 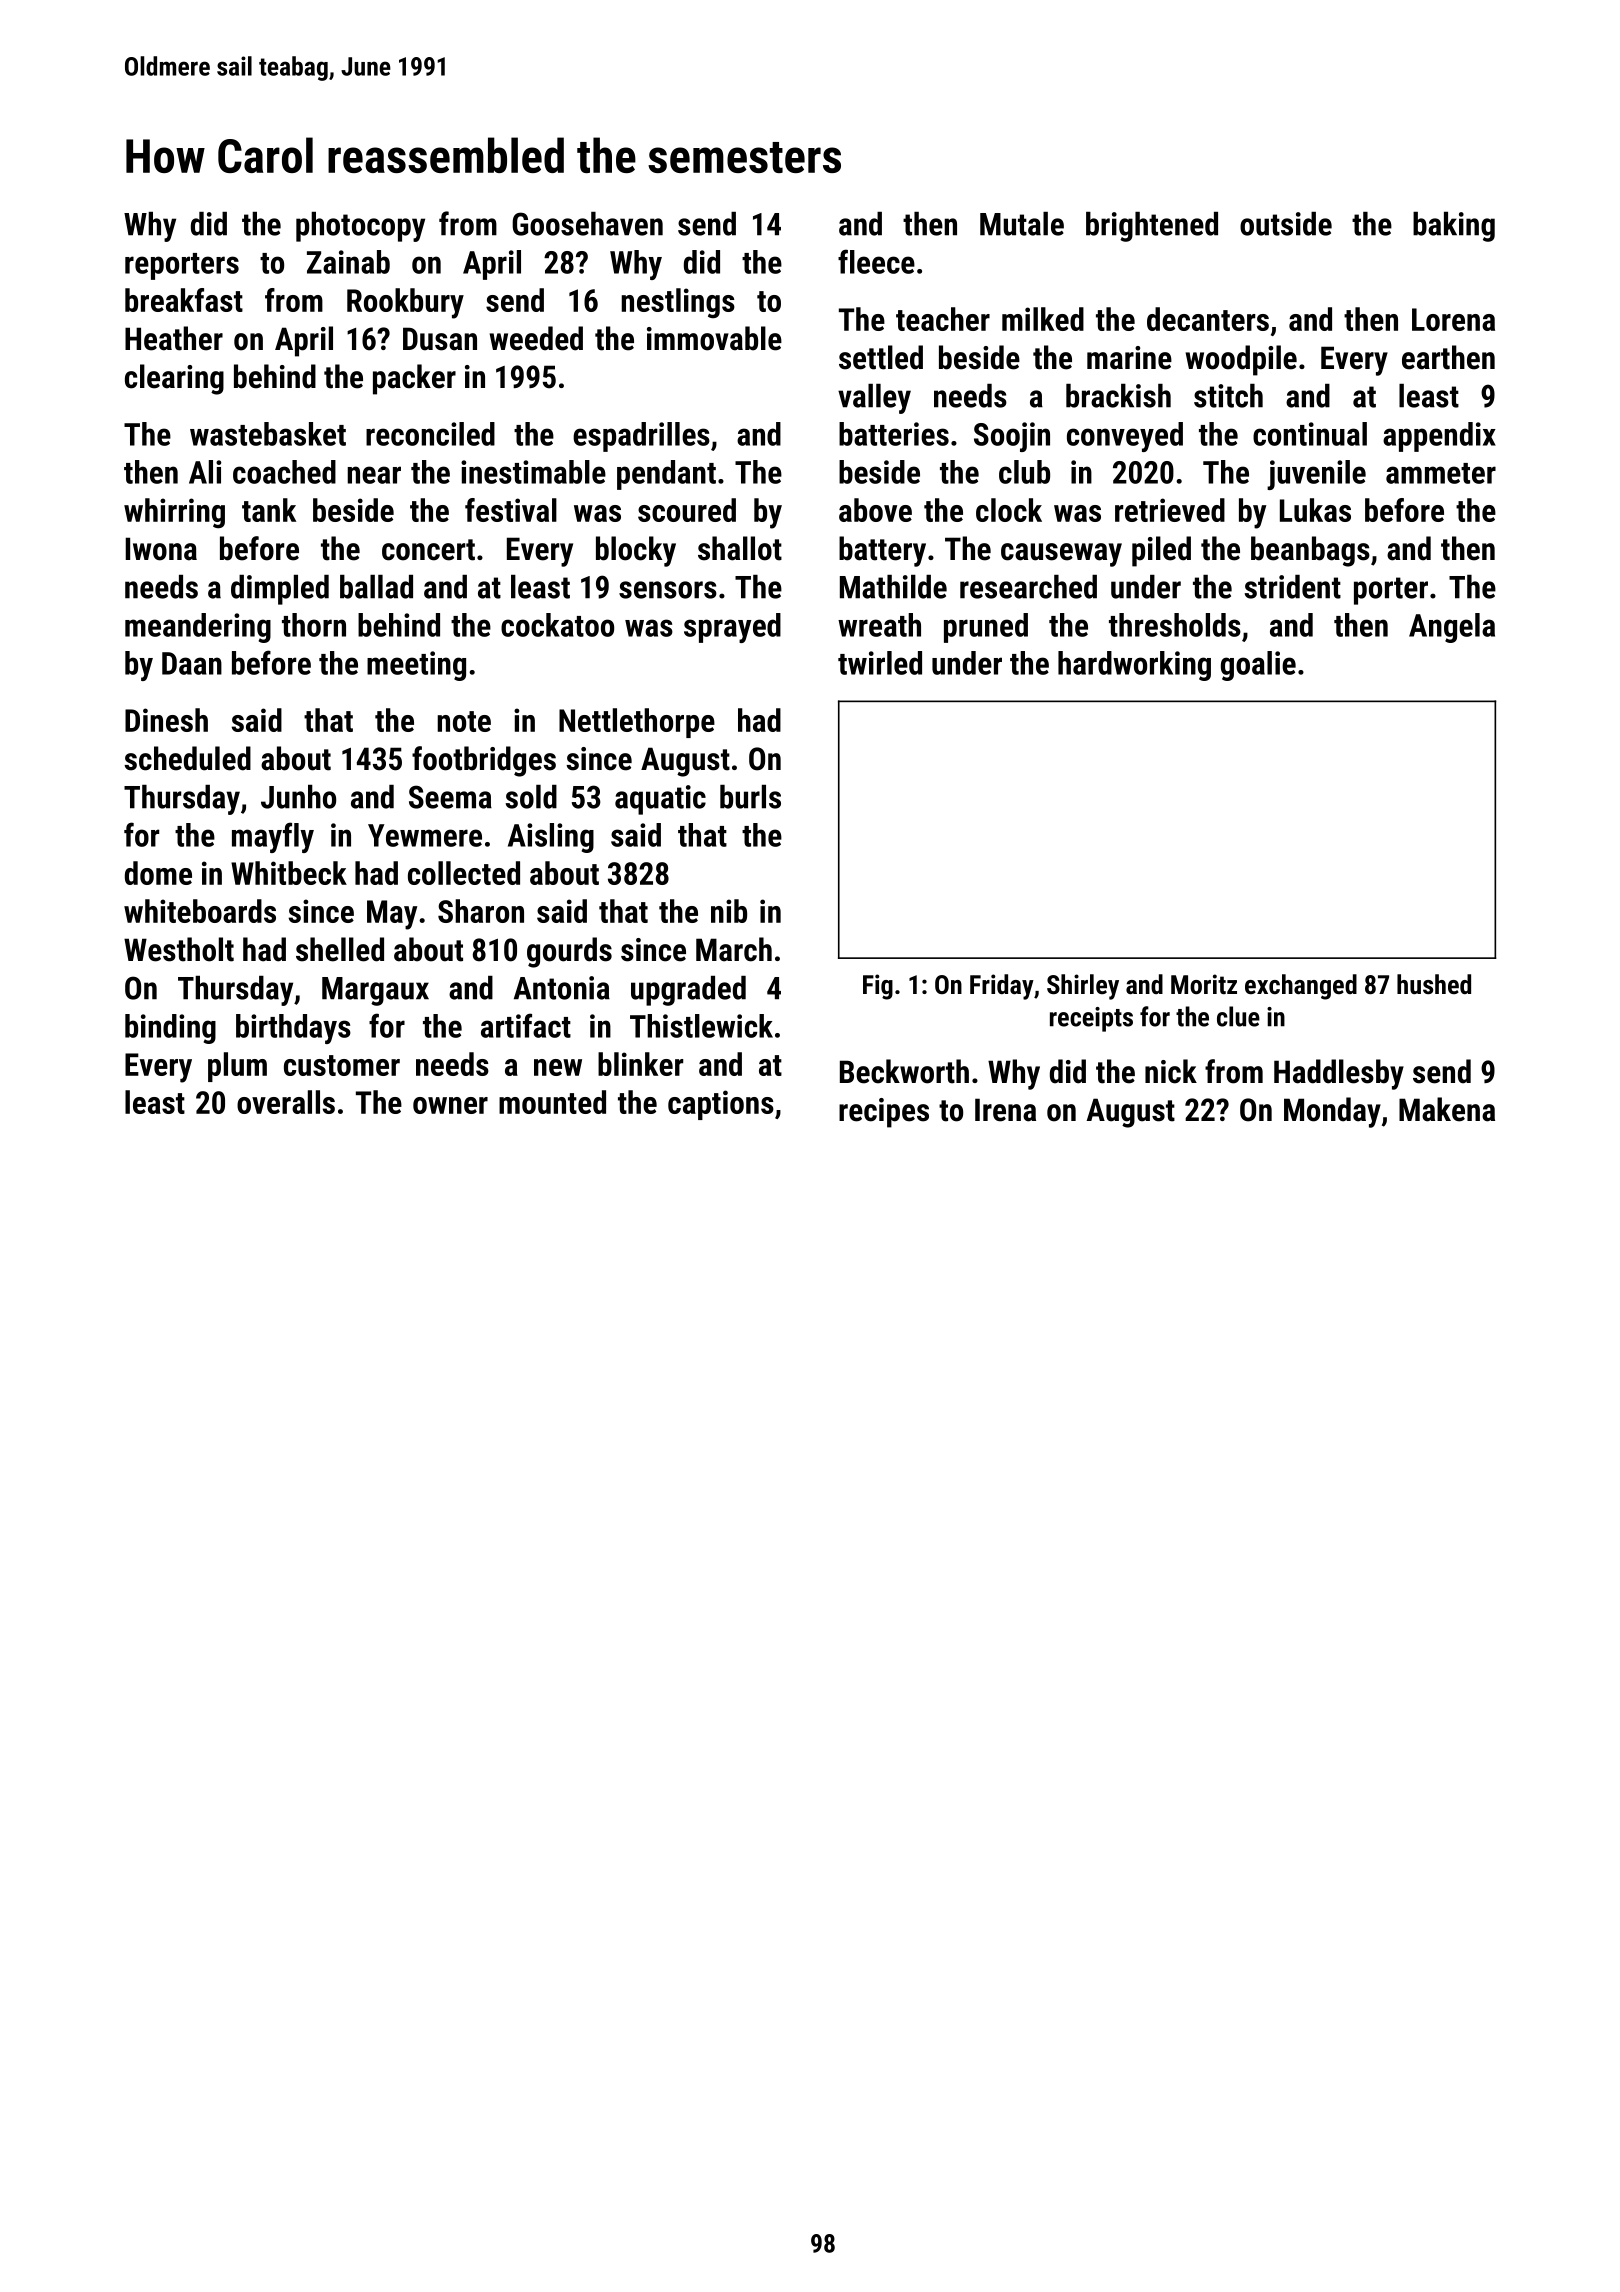 What do you see at coordinates (360, 227) in the page?
I see `photocopy` at bounding box center [360, 227].
